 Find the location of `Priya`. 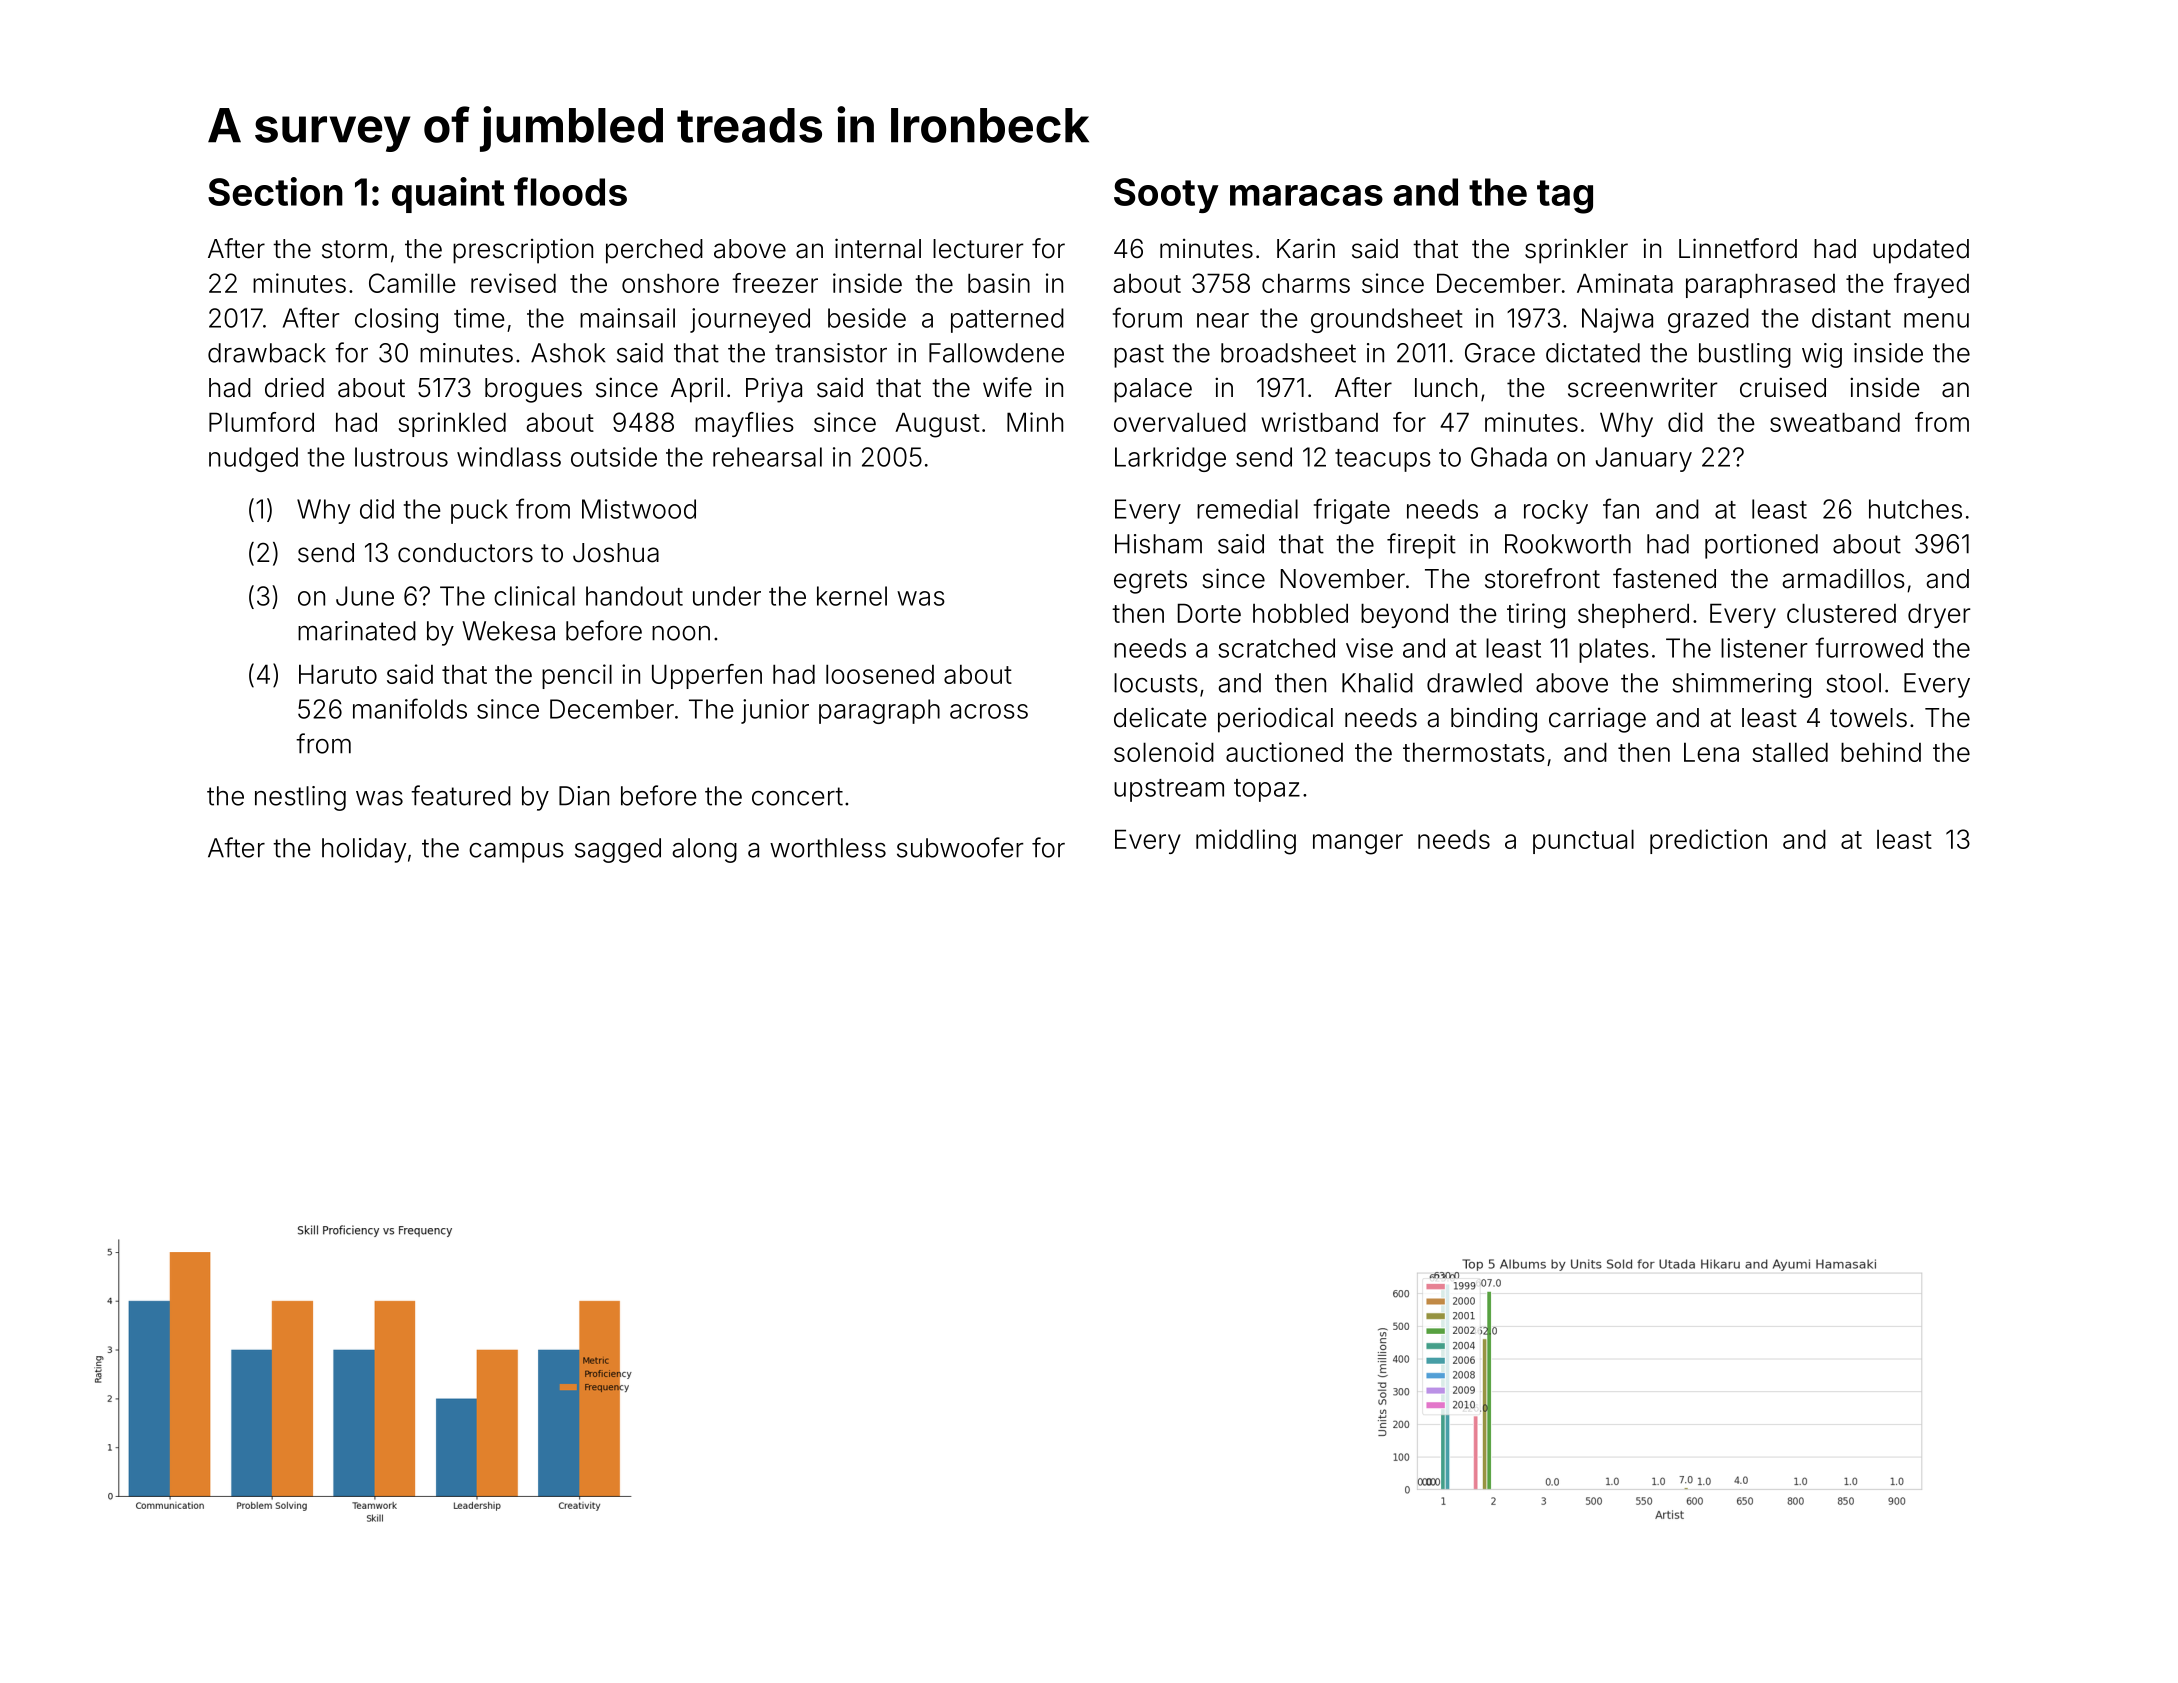

Priya is located at coordinates (774, 390).
